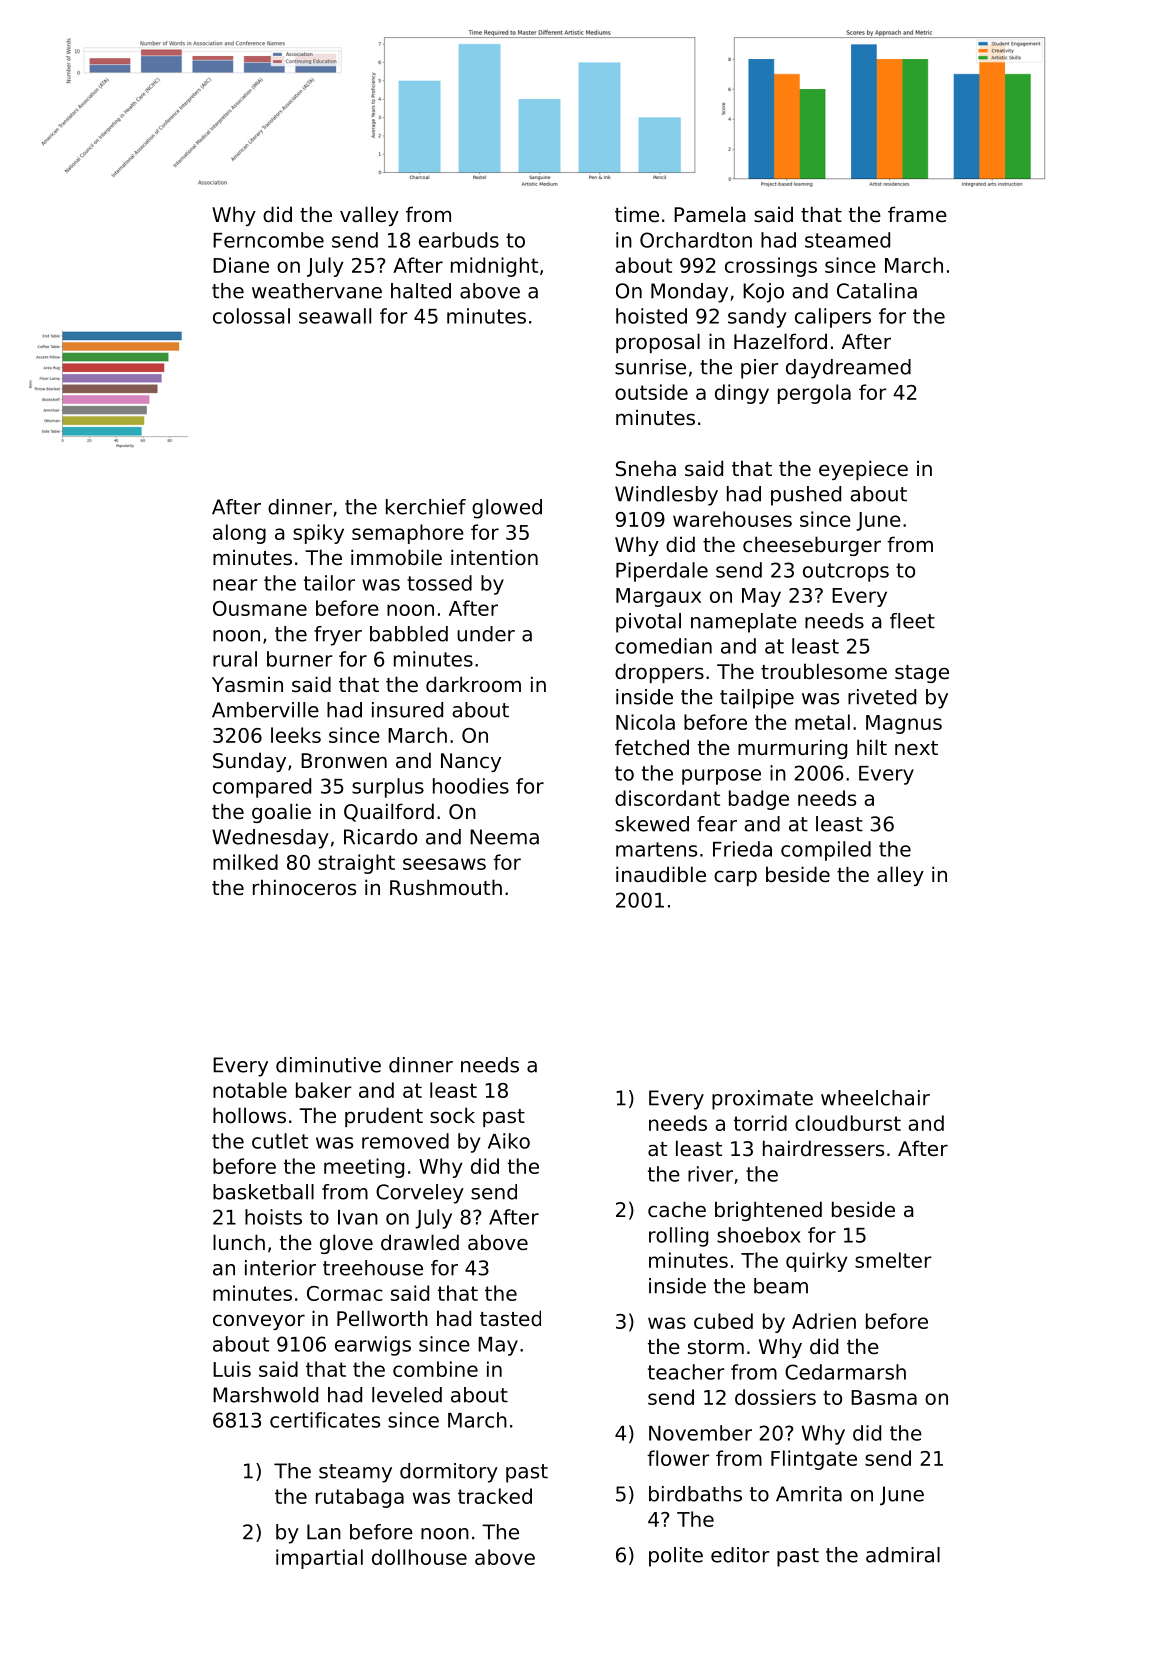 Image resolution: width=1165 pixels, height=1654 pixels. Describe the element at coordinates (762, 1100) in the document. I see `proximate` at that location.
